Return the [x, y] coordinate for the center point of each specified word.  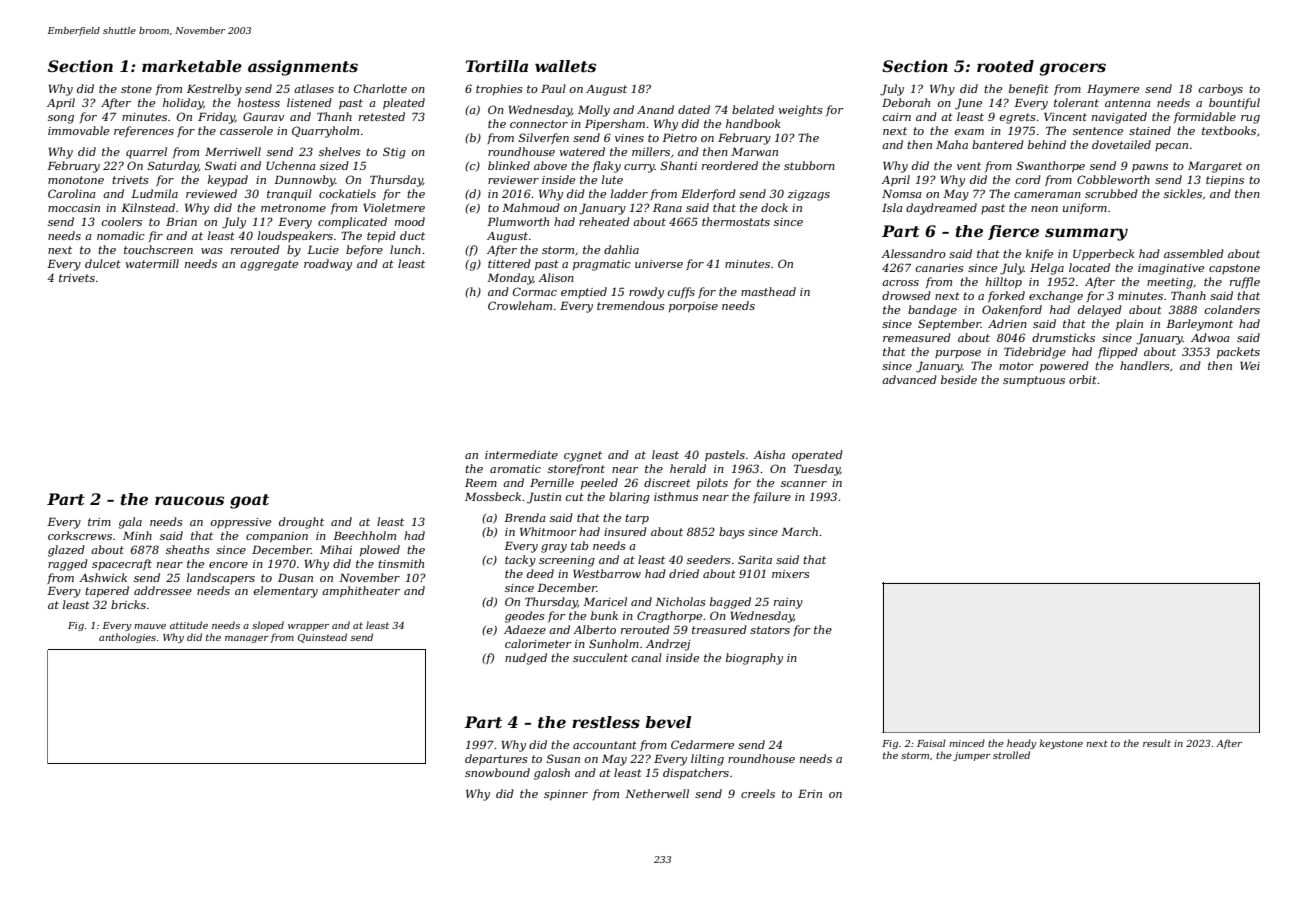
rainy [788, 603]
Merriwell [233, 151]
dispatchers [696, 774]
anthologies [127, 638]
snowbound [497, 772]
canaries [940, 268]
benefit [1029, 89]
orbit [1083, 379]
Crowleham [520, 305]
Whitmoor [548, 531]
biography [754, 659]
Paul [553, 88]
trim [99, 522]
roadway [328, 265]
